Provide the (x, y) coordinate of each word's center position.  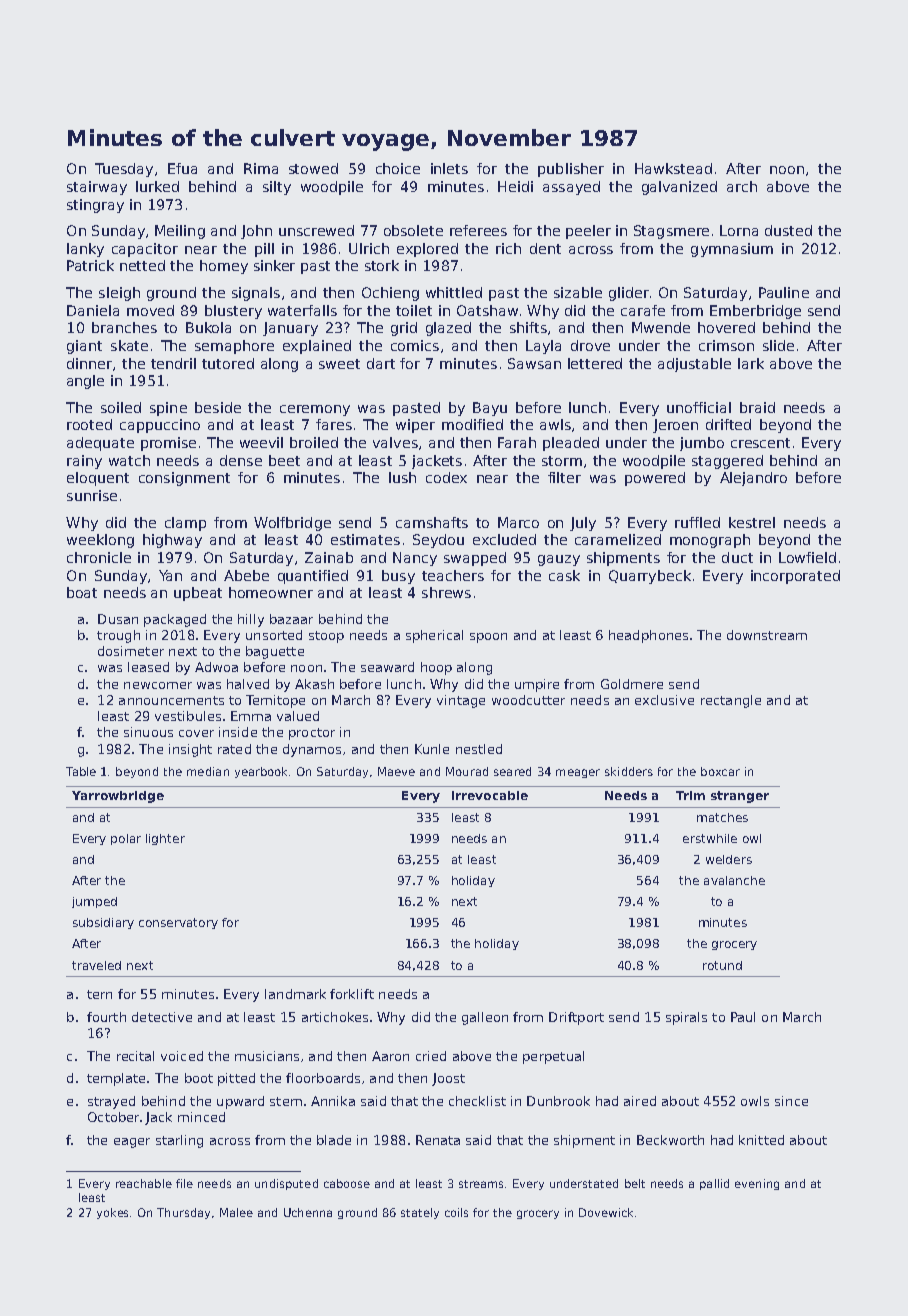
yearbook (261, 772)
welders (729, 859)
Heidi (515, 186)
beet (284, 460)
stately (420, 1213)
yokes (112, 1213)
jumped (94, 902)
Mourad (467, 771)
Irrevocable (490, 795)
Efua (182, 168)
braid (757, 407)
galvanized (679, 188)
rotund (722, 965)
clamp (185, 524)
